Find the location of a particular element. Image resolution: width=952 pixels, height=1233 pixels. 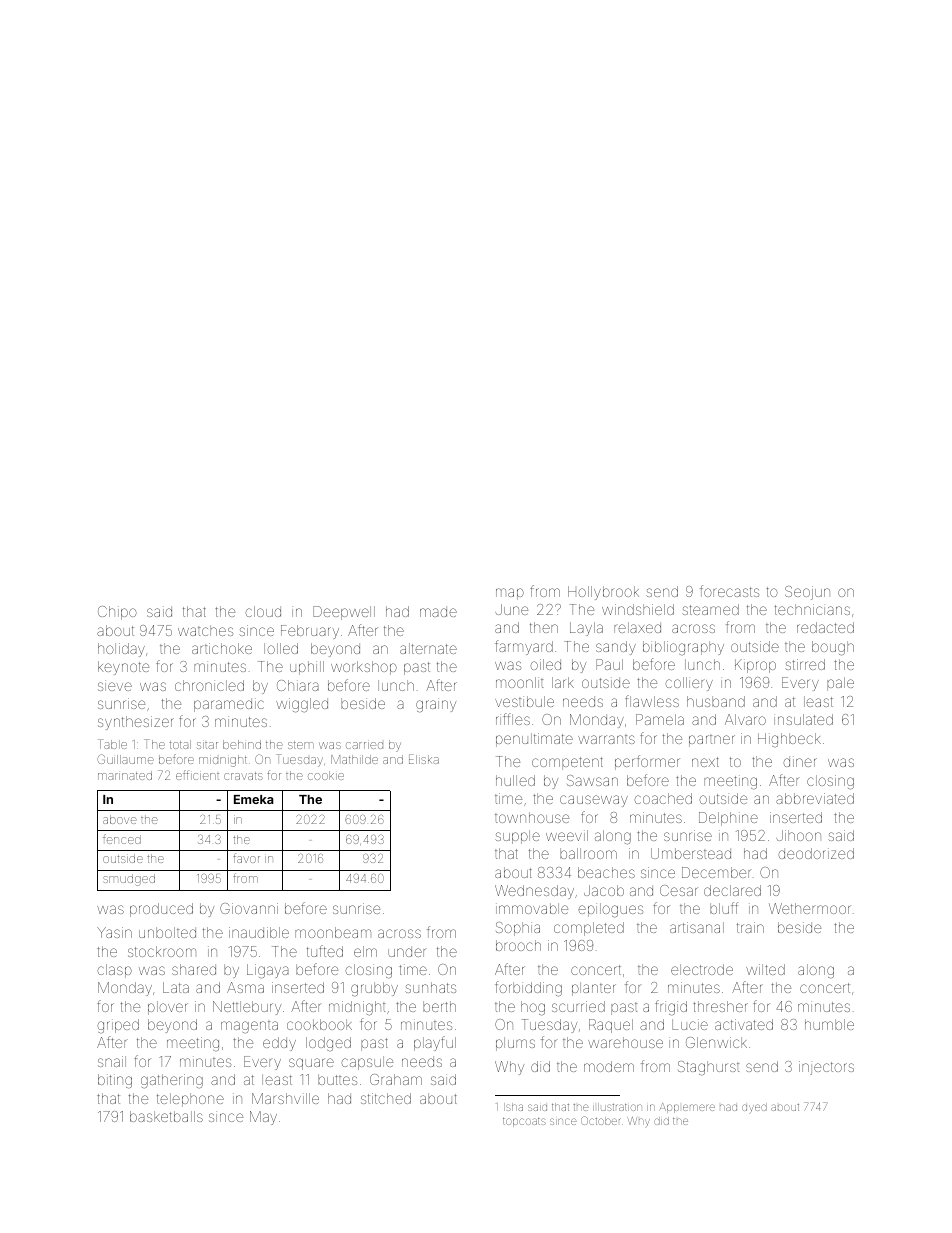

under is located at coordinates (407, 951).
